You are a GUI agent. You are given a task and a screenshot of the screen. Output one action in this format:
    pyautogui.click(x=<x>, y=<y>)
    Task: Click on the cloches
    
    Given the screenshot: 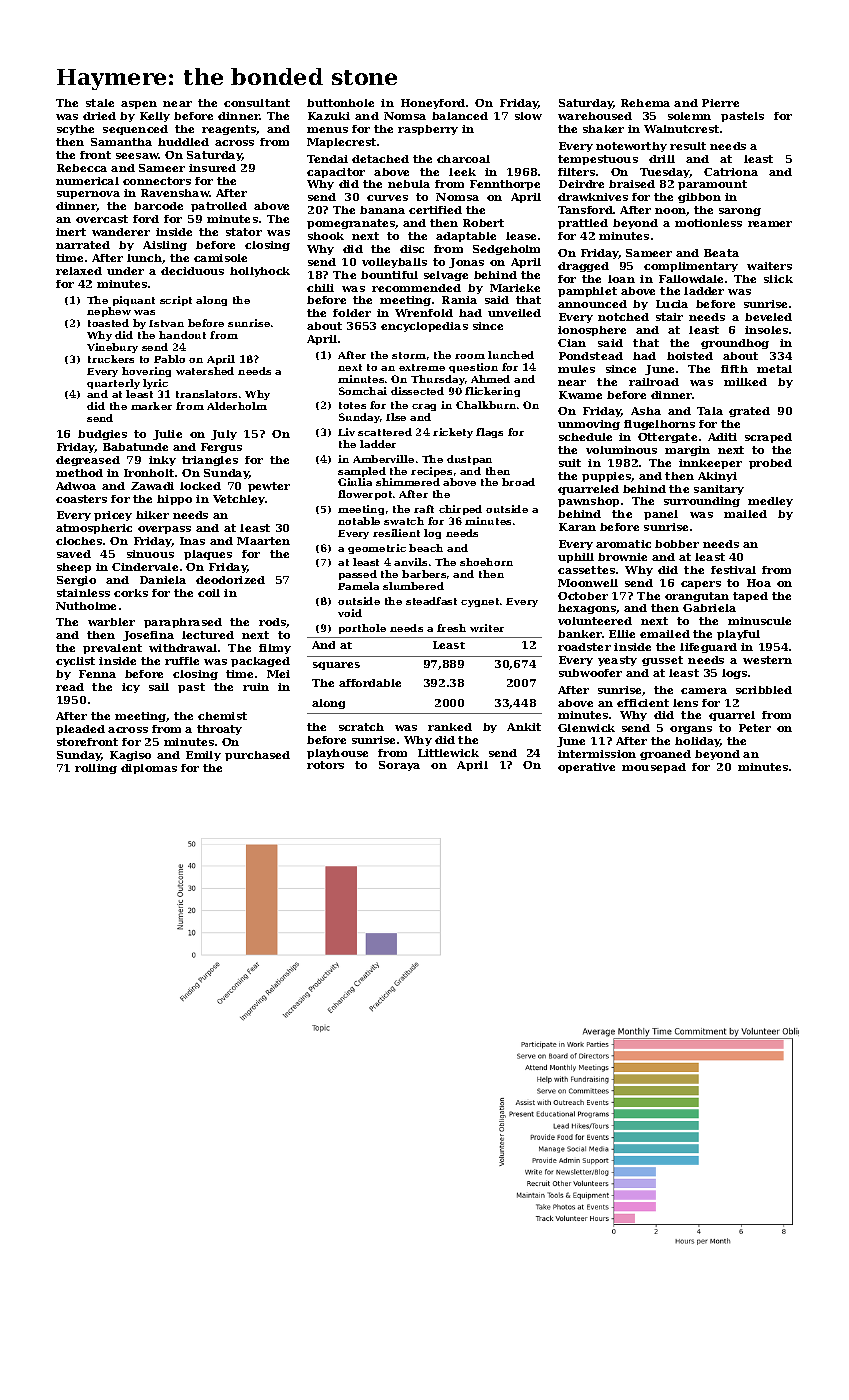 What is the action you would take?
    pyautogui.click(x=79, y=541)
